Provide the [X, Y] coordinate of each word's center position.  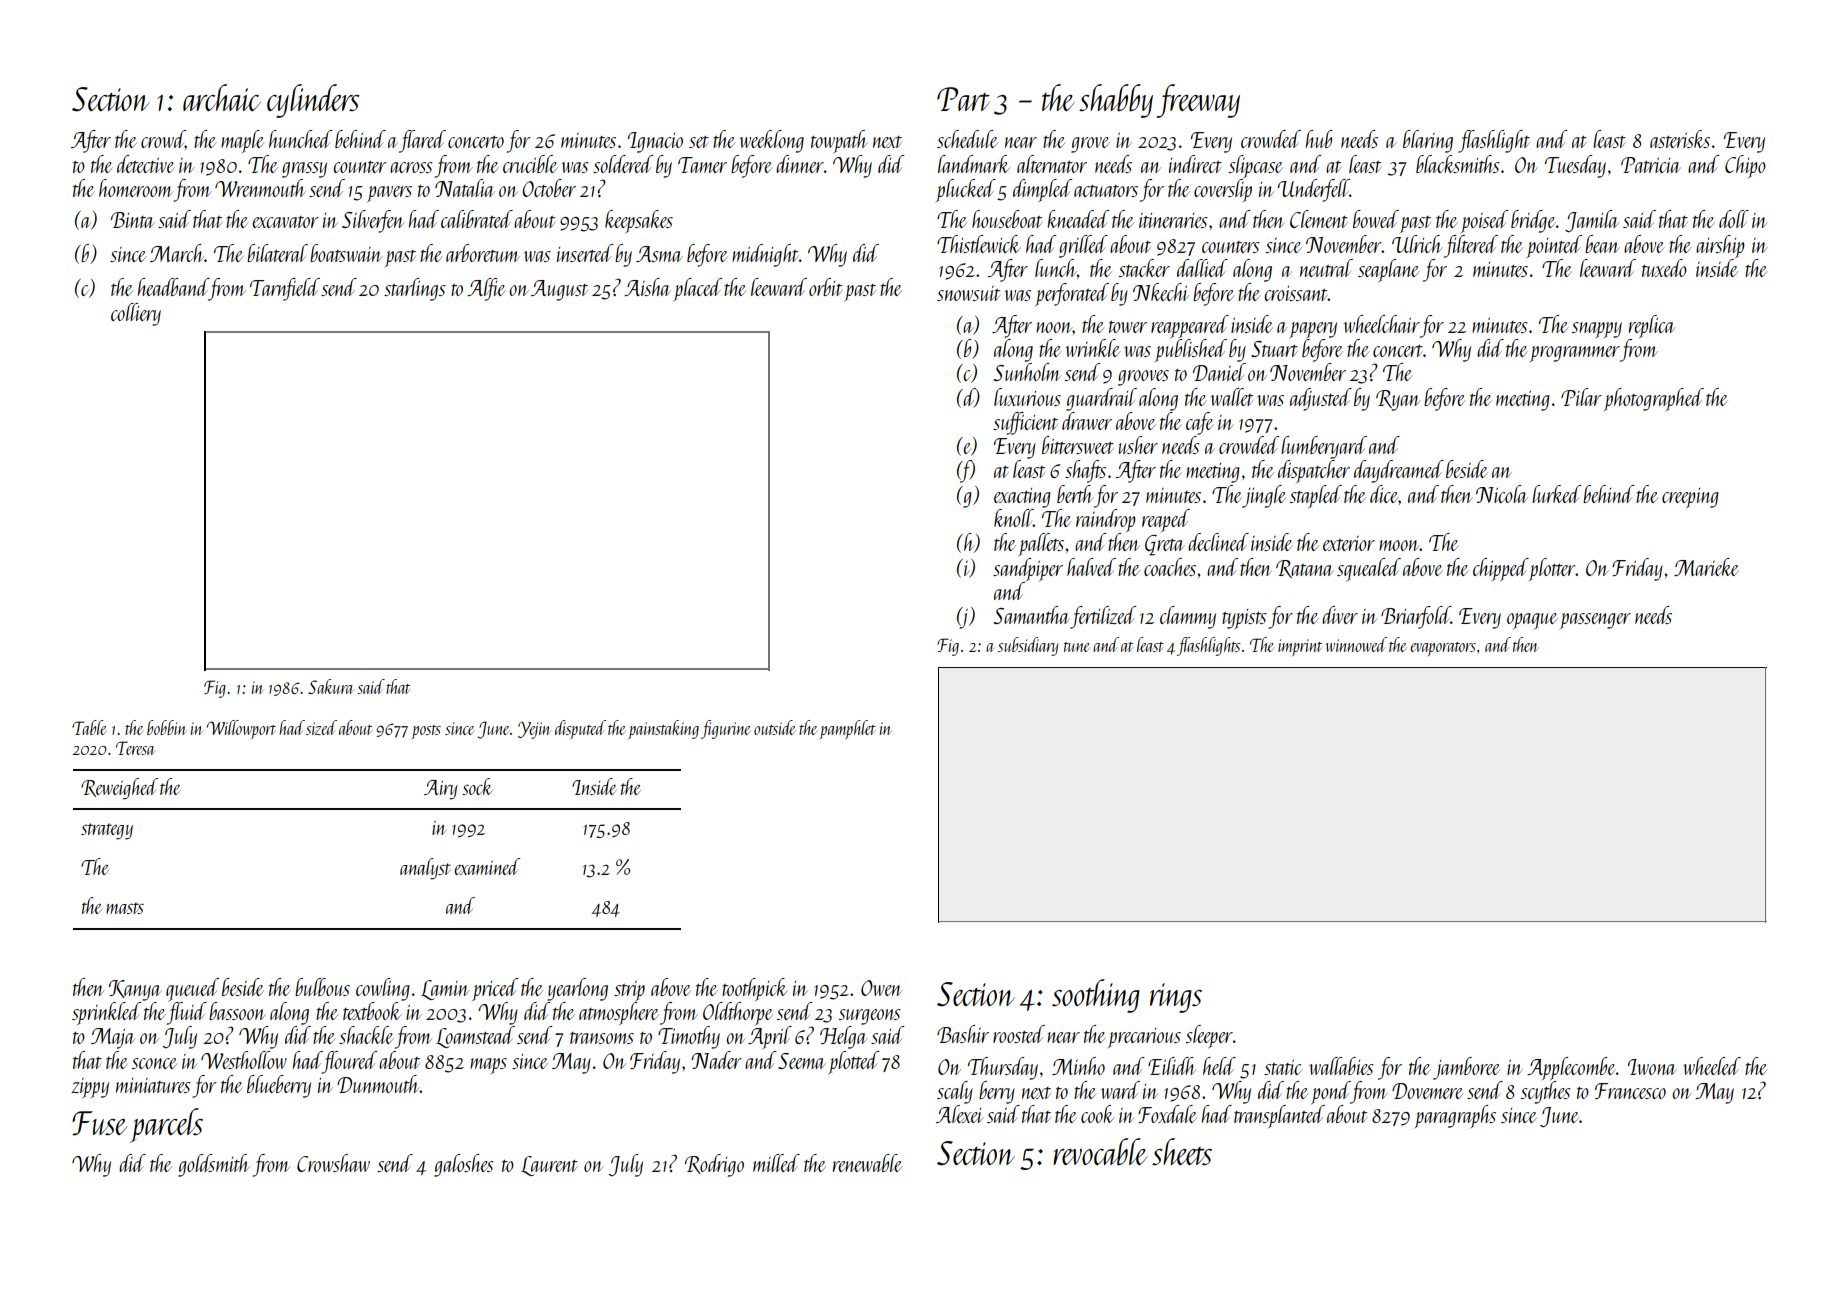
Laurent [549, 1166]
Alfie [486, 289]
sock [477, 786]
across [411, 167]
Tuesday [1575, 166]
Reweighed [119, 789]
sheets [1182, 1152]
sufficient [1025, 423]
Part [963, 99]
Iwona [1652, 1067]
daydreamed [1399, 471]
